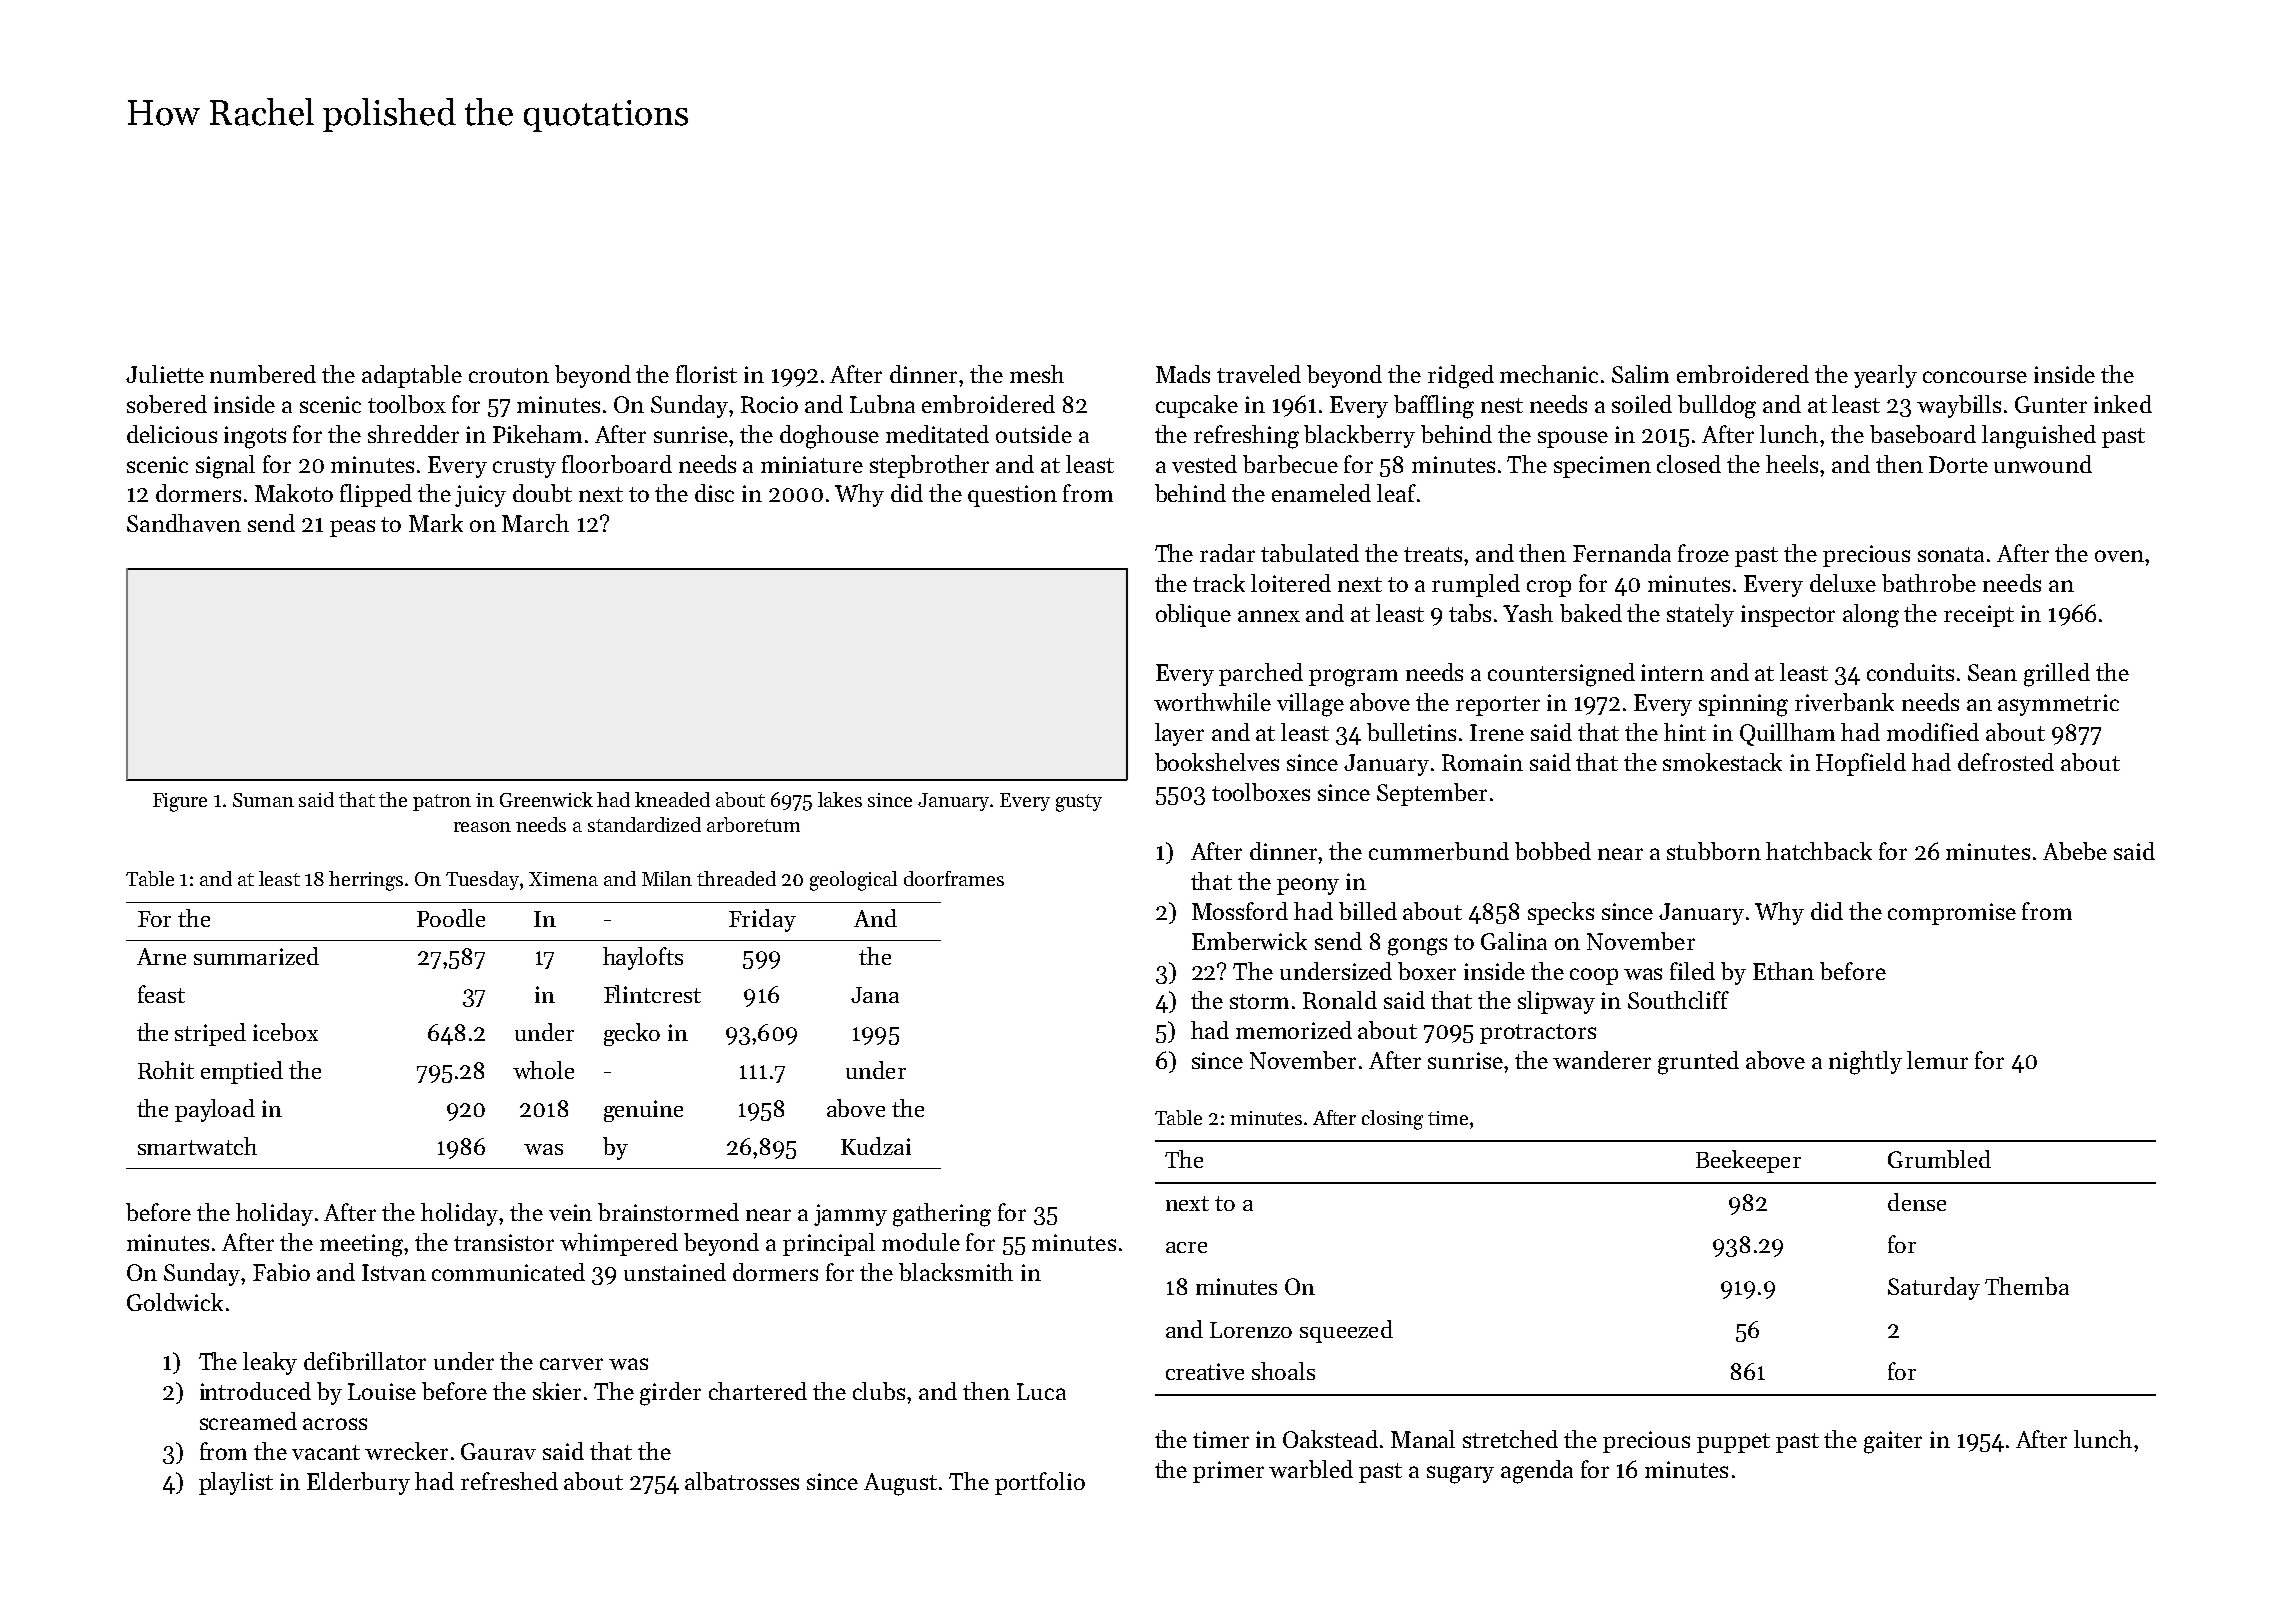 The height and width of the screenshot is (1614, 2282). I want to click on screamed, so click(248, 1421).
